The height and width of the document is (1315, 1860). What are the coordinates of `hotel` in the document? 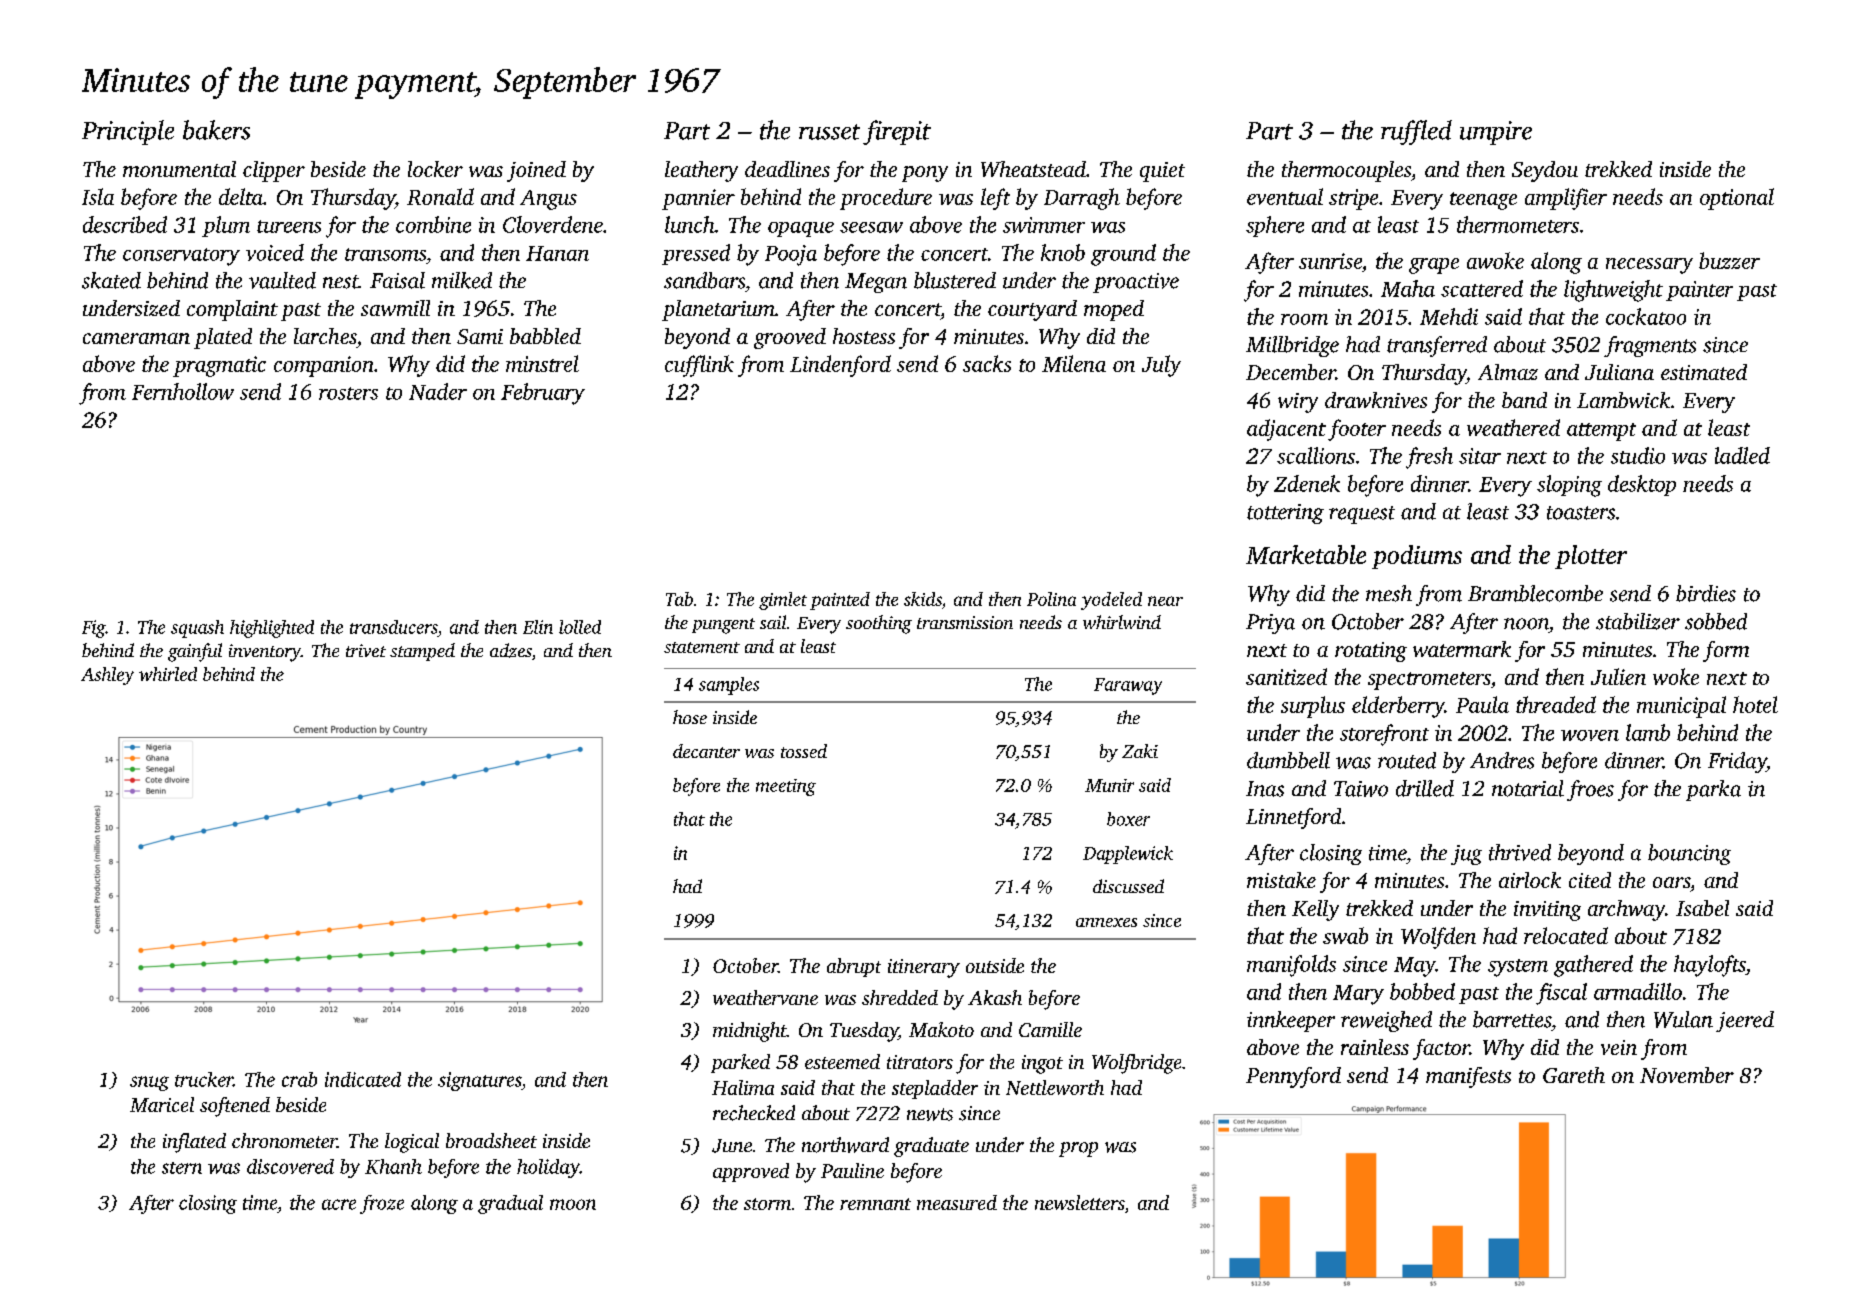 It's located at (1755, 704).
